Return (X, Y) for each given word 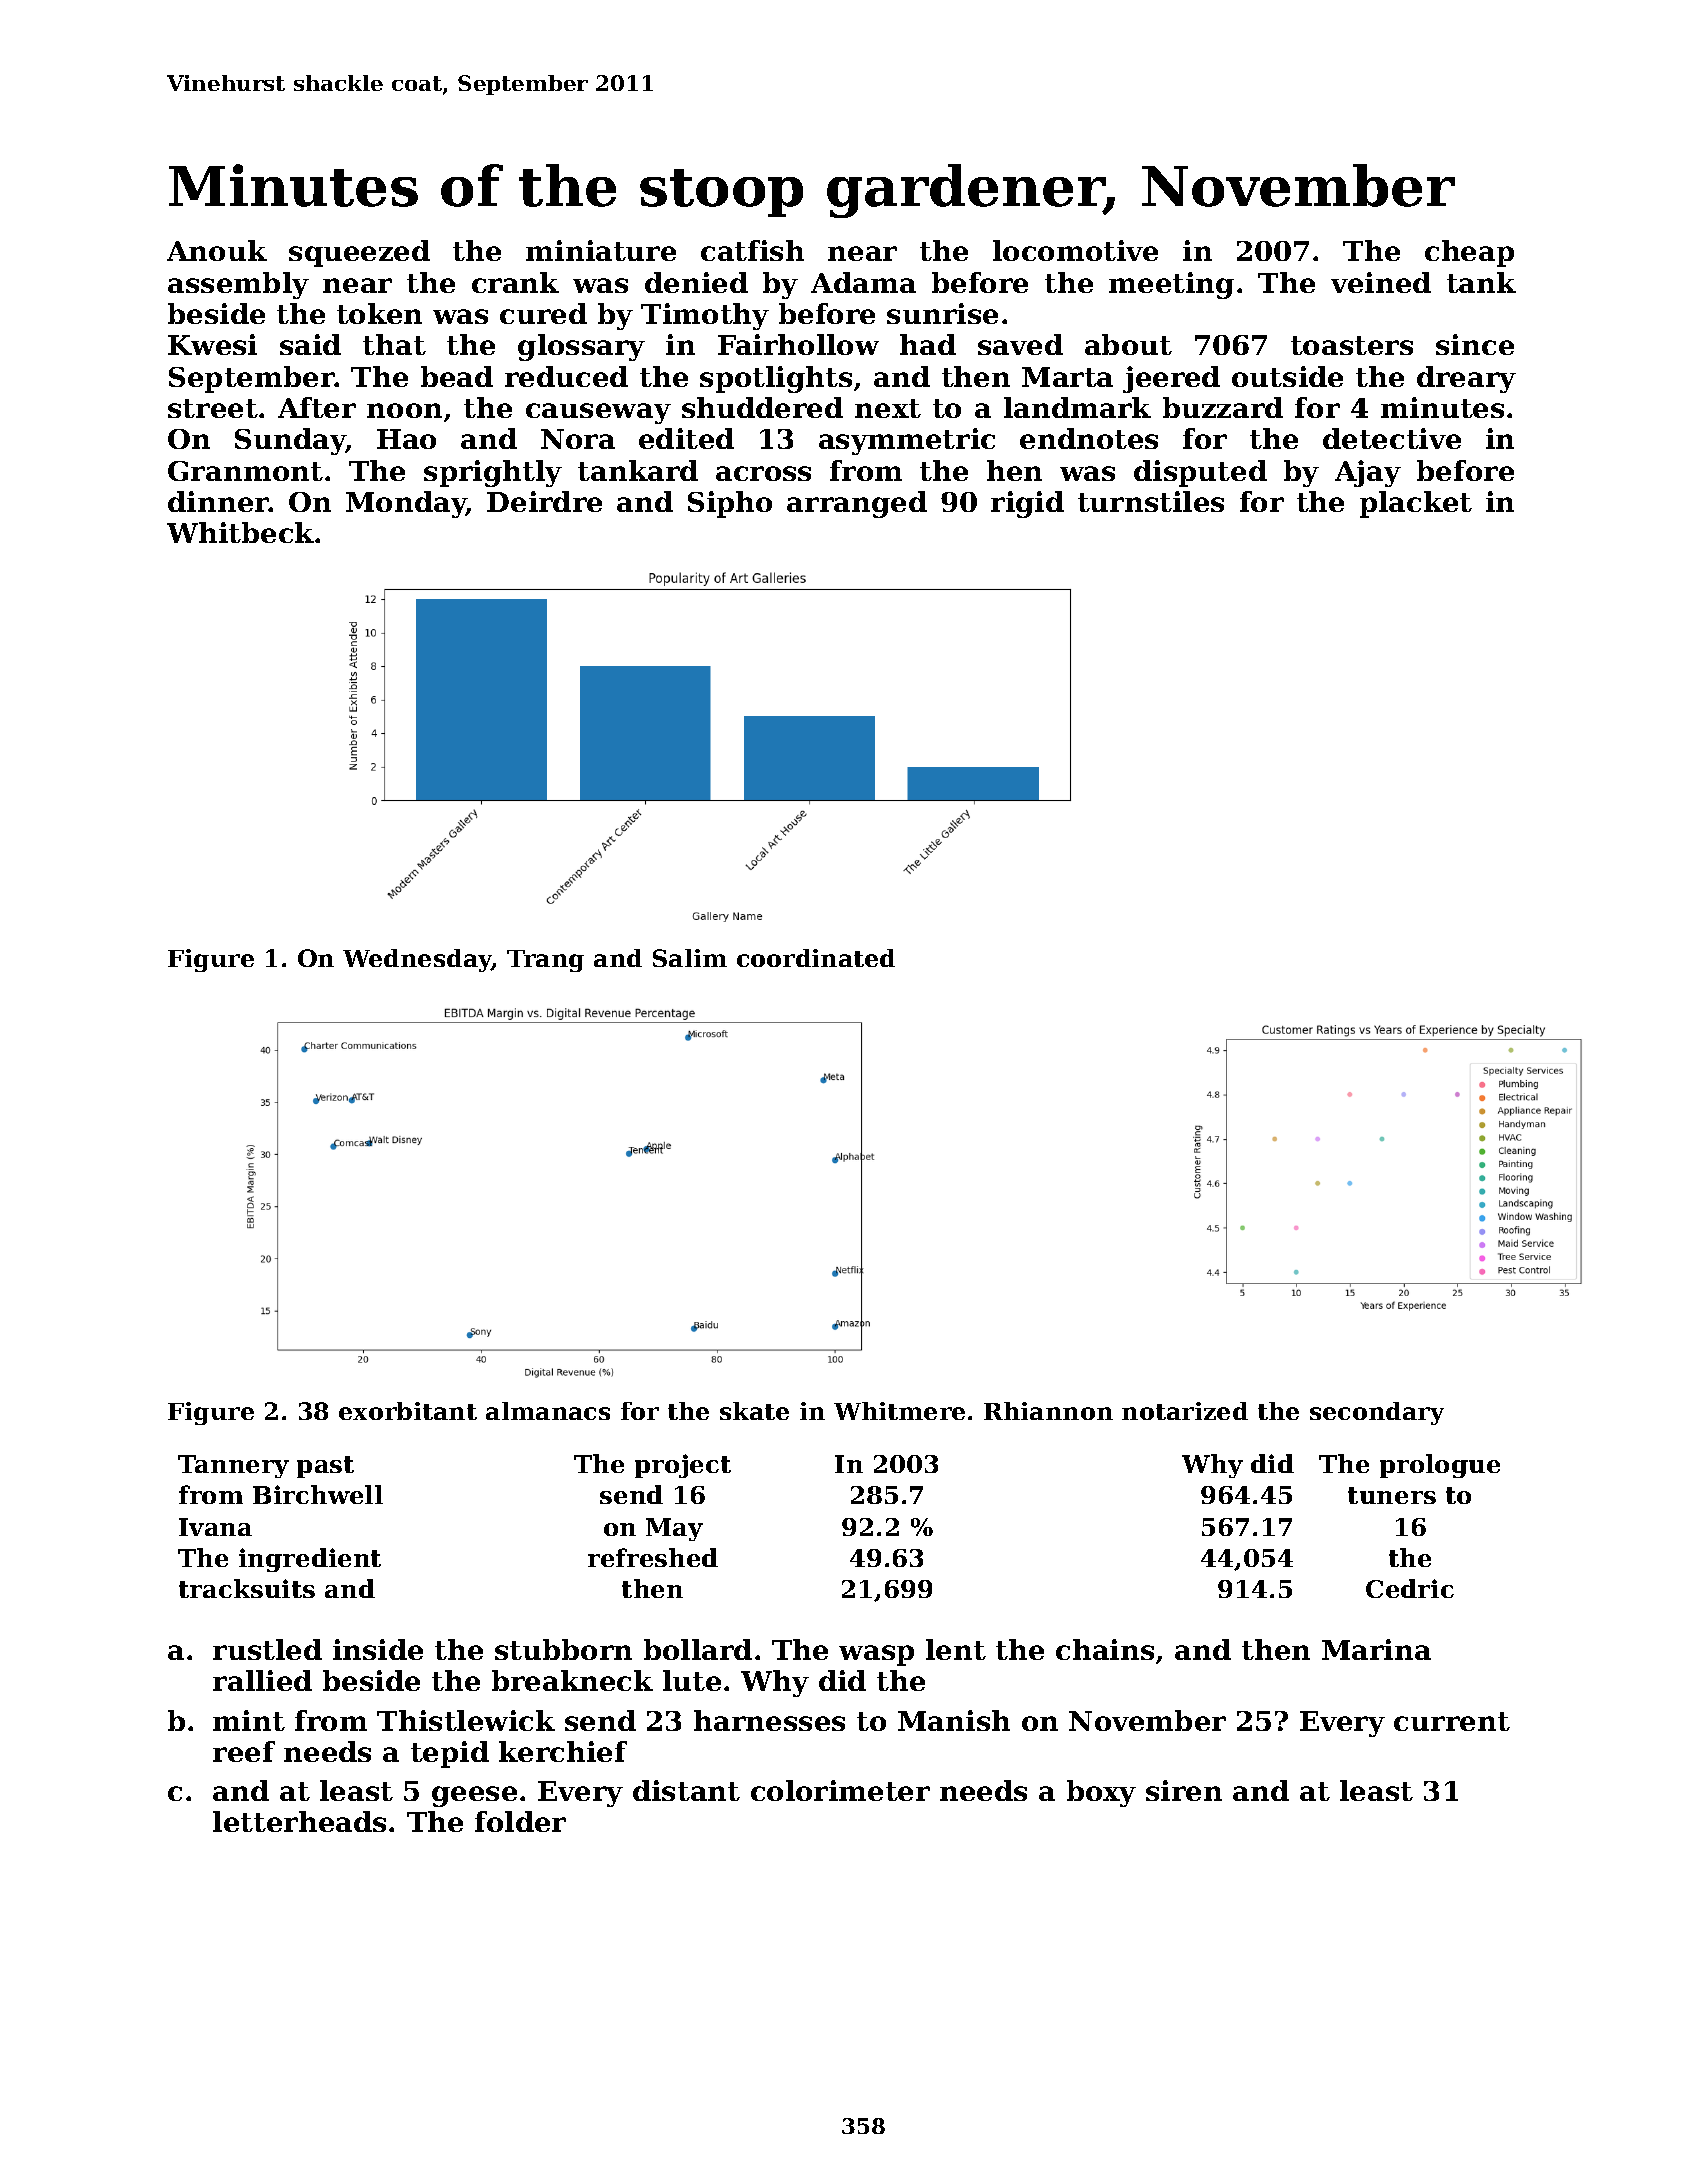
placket (1416, 504)
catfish (752, 250)
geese (474, 1796)
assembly (238, 285)
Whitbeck (240, 532)
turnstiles (1151, 501)
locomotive (1075, 250)
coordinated (816, 958)
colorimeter (840, 1790)
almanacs (548, 1411)
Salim (690, 958)
